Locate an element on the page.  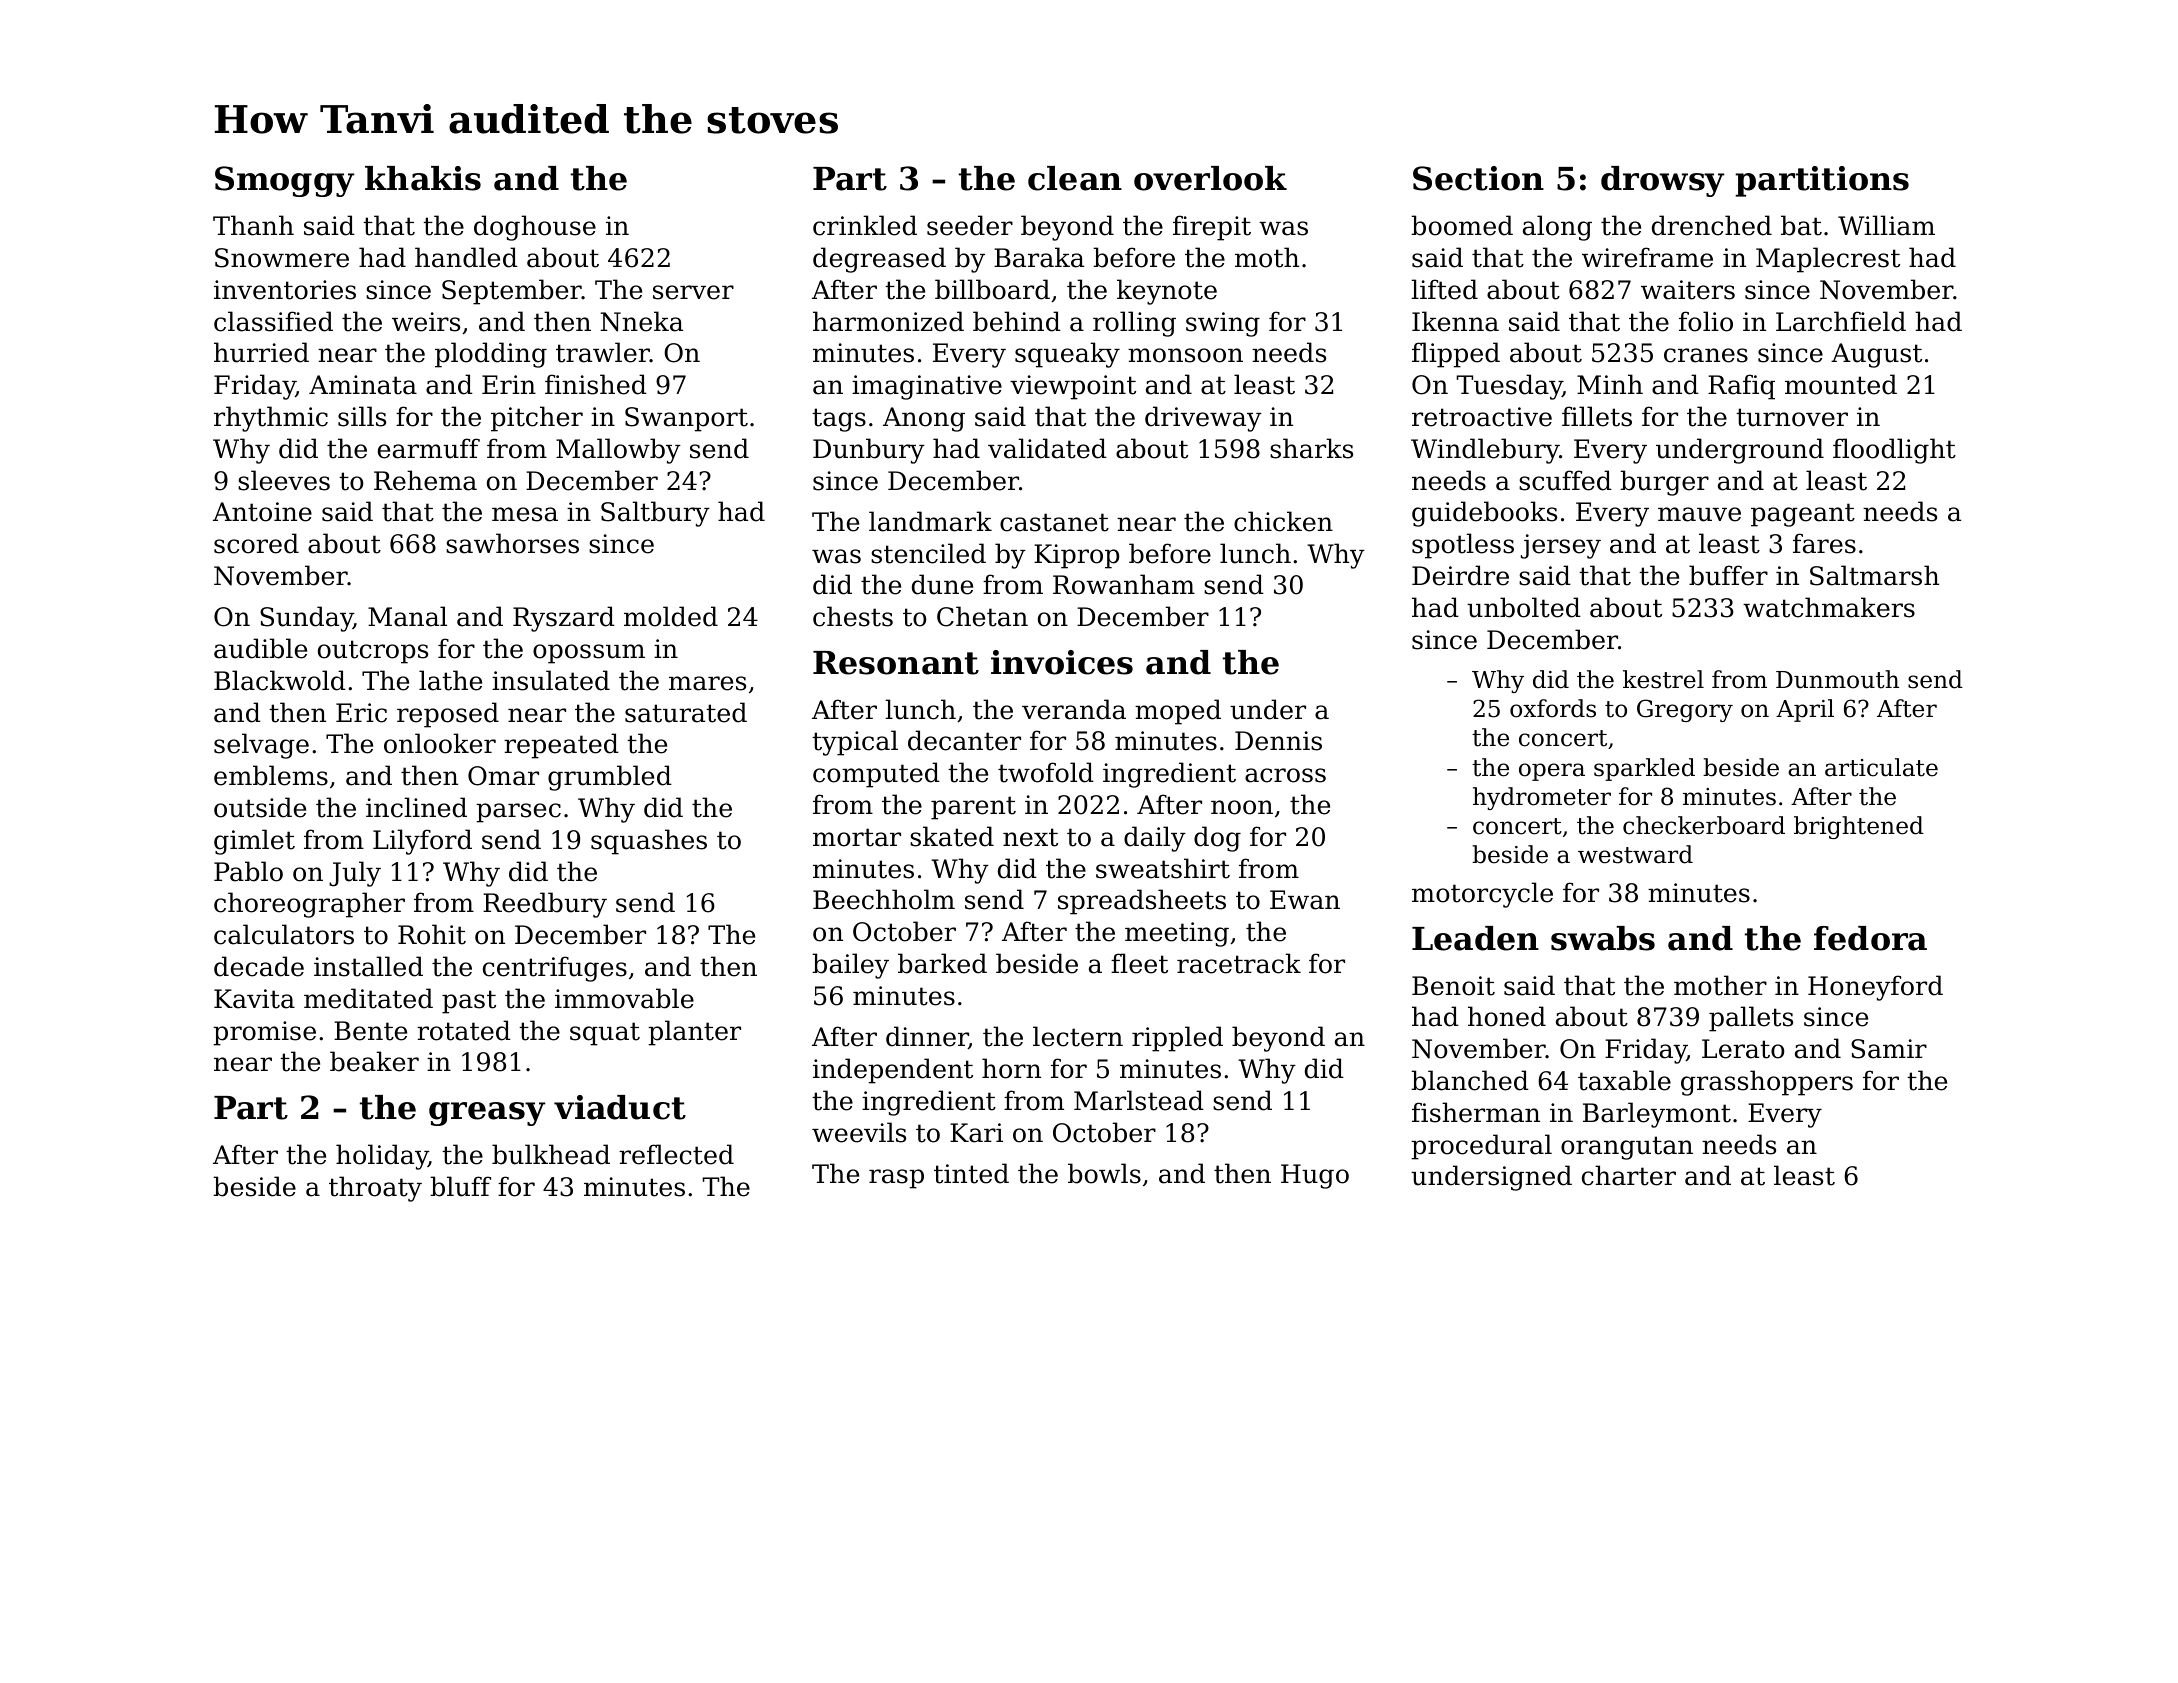
Thanh is located at coordinates (253, 225).
